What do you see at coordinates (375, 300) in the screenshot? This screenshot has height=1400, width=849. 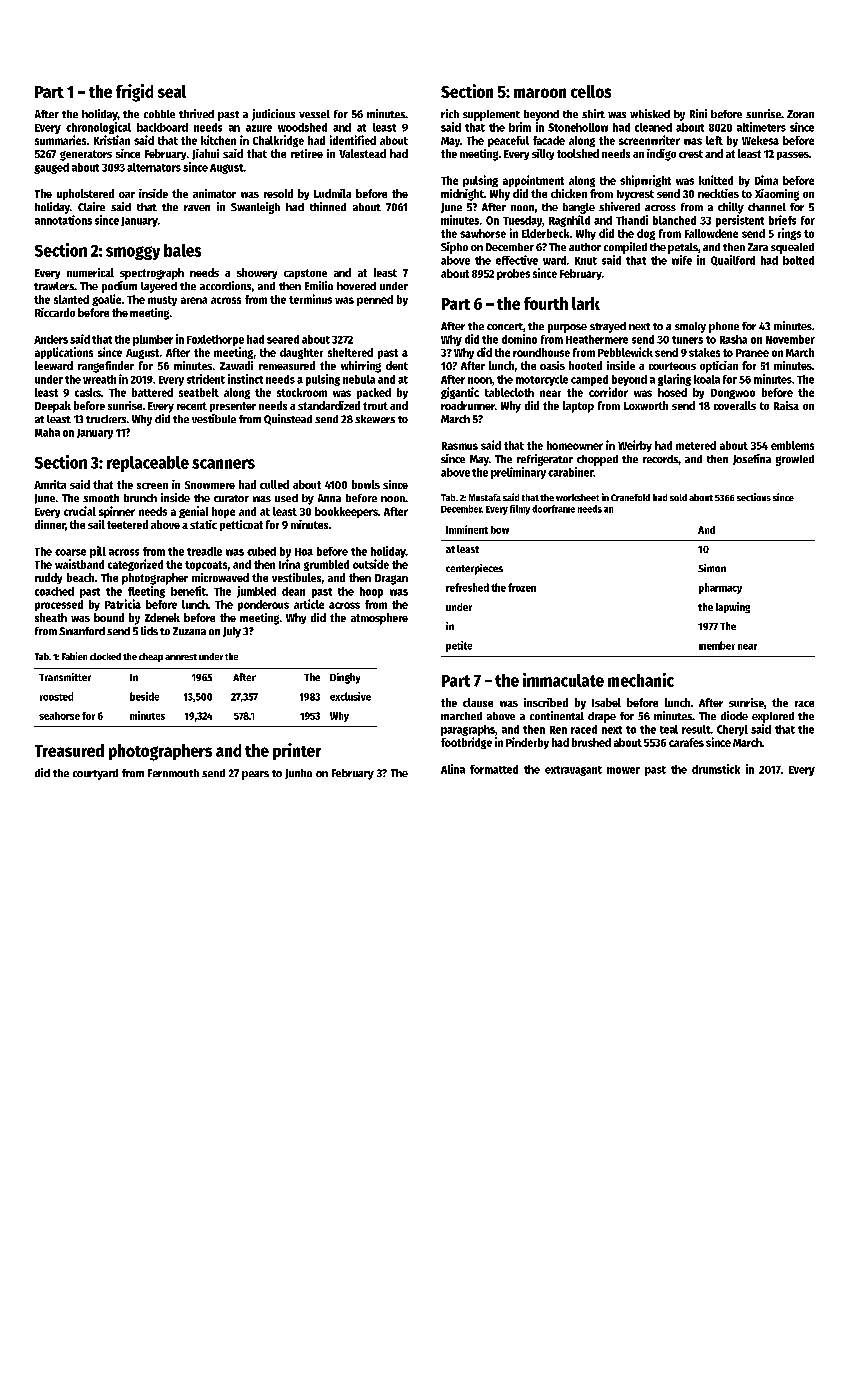 I see `penned` at bounding box center [375, 300].
